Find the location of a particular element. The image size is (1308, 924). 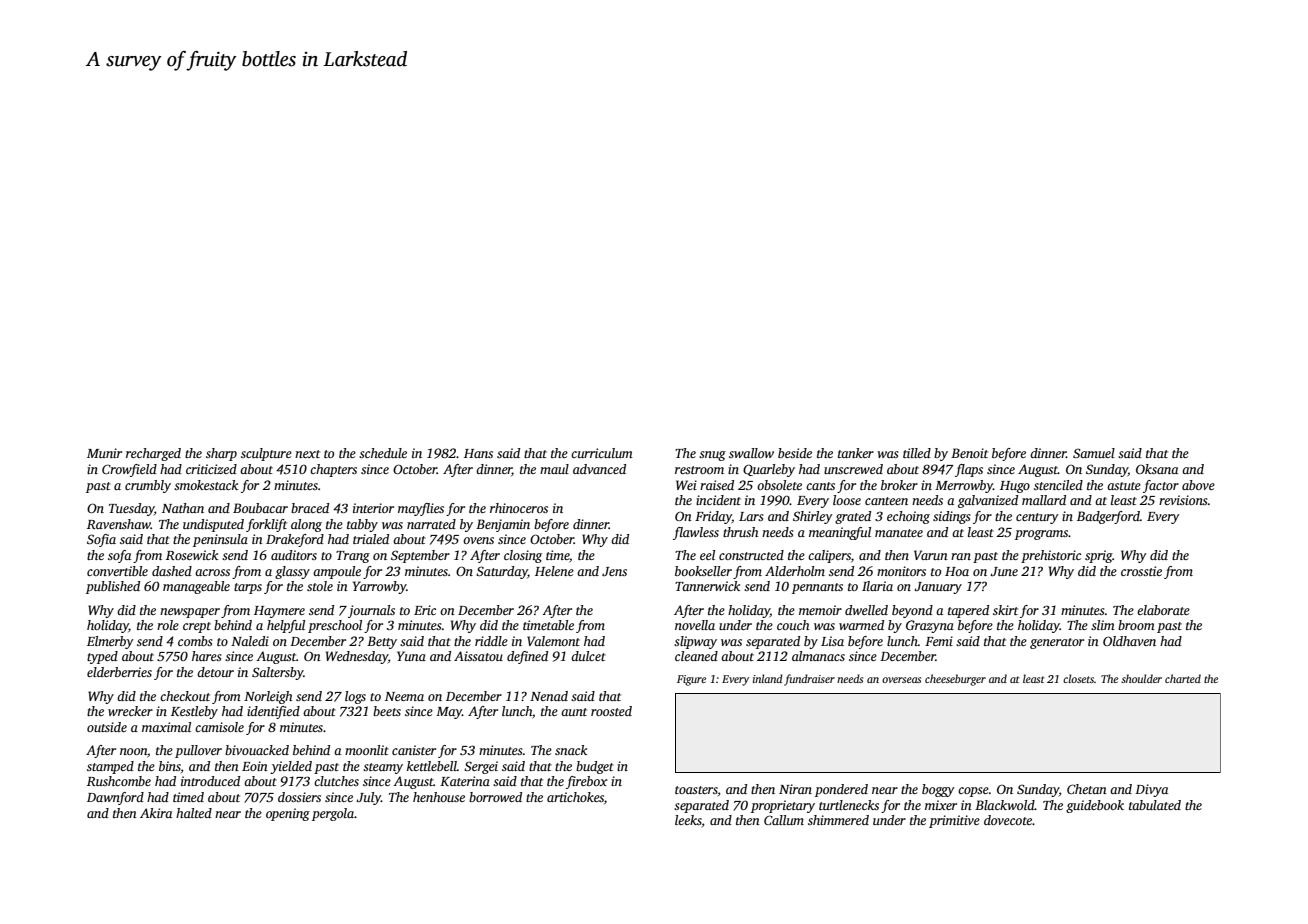

combs is located at coordinates (195, 641).
